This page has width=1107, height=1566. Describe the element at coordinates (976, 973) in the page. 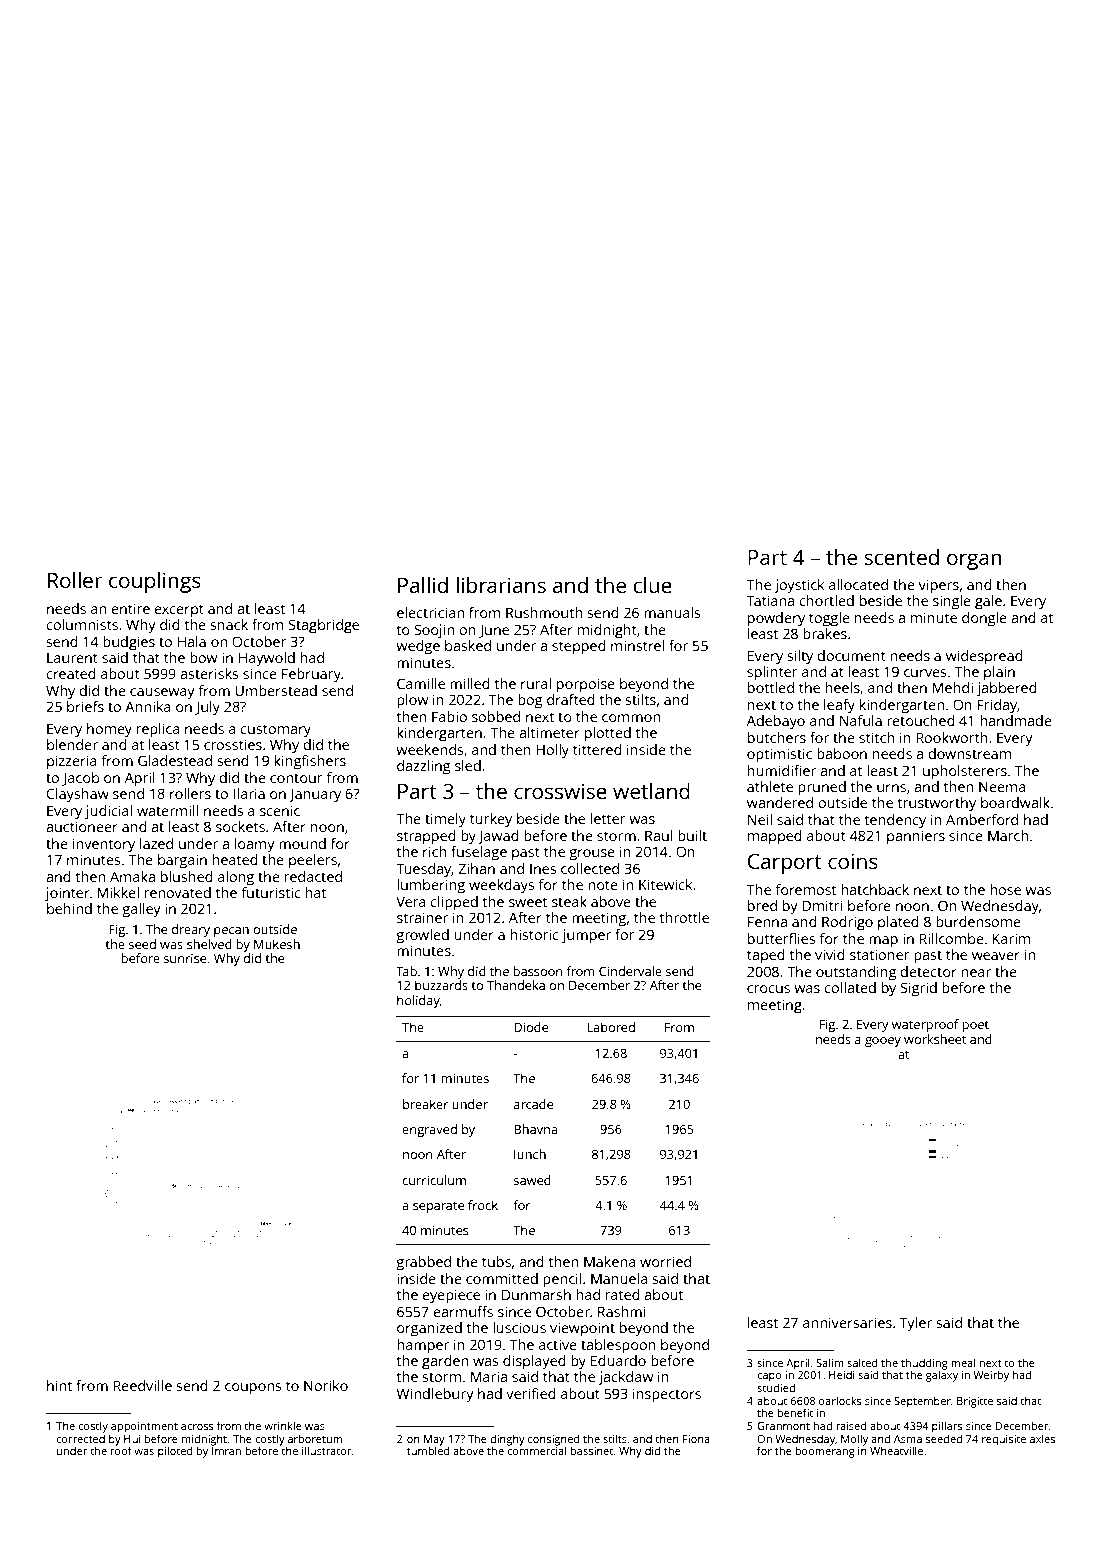

I see `near` at that location.
